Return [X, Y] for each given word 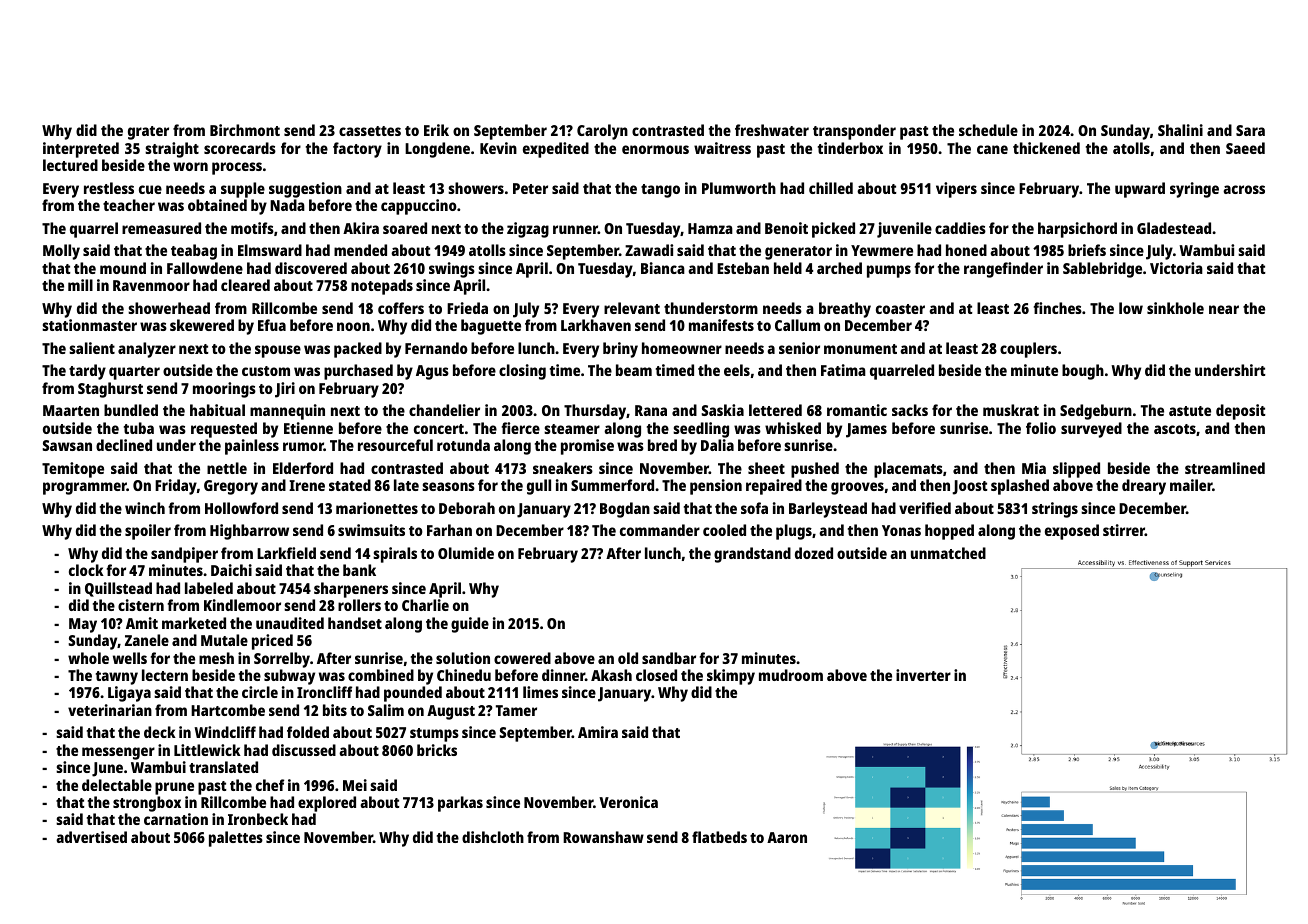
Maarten [71, 410]
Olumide [466, 553]
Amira [598, 732]
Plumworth [739, 188]
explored [327, 804]
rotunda [463, 445]
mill [80, 285]
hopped [949, 532]
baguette [491, 327]
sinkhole [1175, 308]
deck [160, 732]
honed [966, 250]
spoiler [148, 532]
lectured [70, 165]
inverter [923, 675]
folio [1041, 428]
